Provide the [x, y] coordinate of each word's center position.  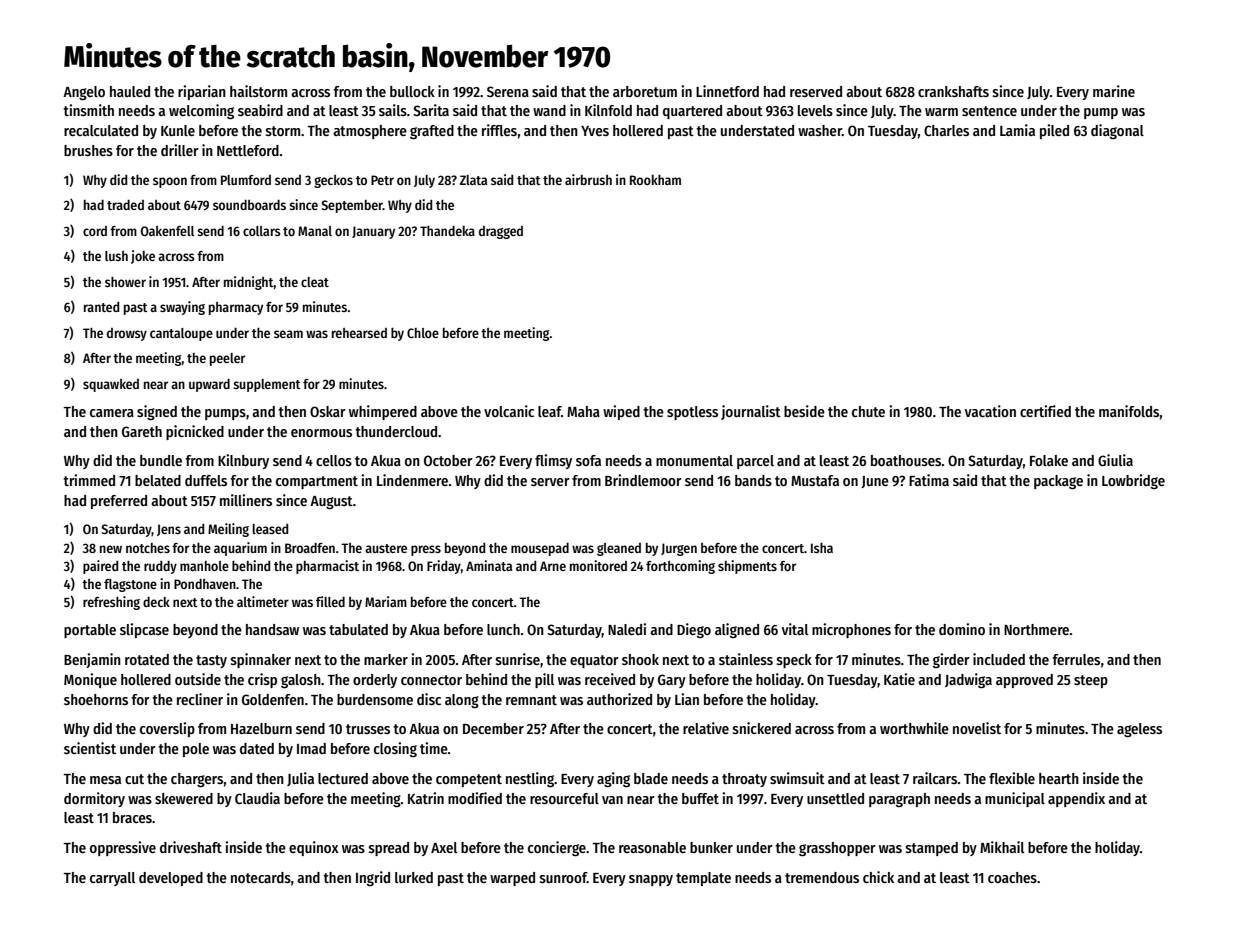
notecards [261, 877]
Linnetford [727, 91]
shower [125, 282]
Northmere [1036, 629]
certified [1045, 411]
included [999, 659]
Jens [169, 530]
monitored [598, 565]
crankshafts [953, 91]
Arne [553, 566]
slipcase [144, 630]
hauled [130, 91]
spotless [692, 413]
